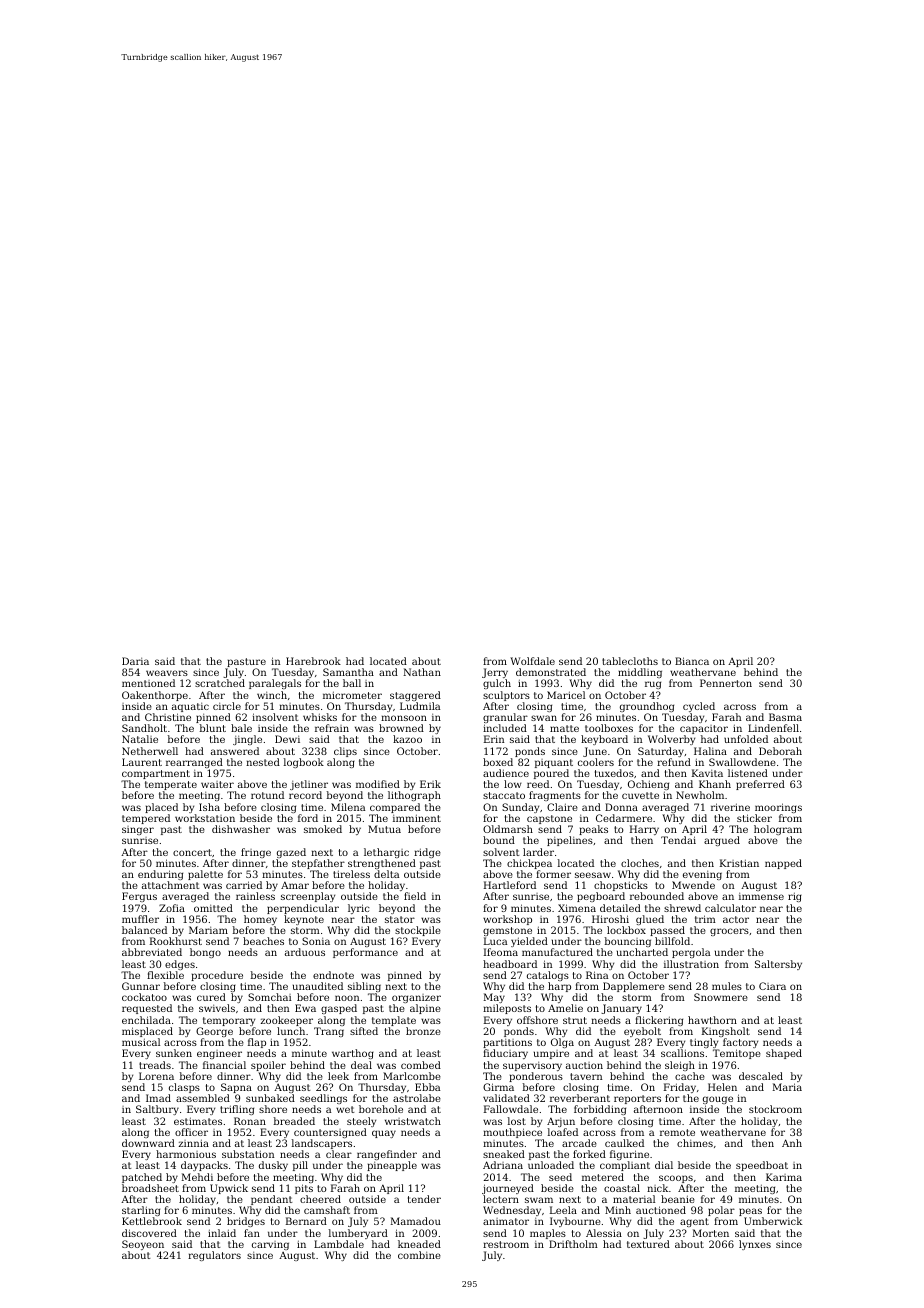  I want to click on argued, so click(722, 841).
